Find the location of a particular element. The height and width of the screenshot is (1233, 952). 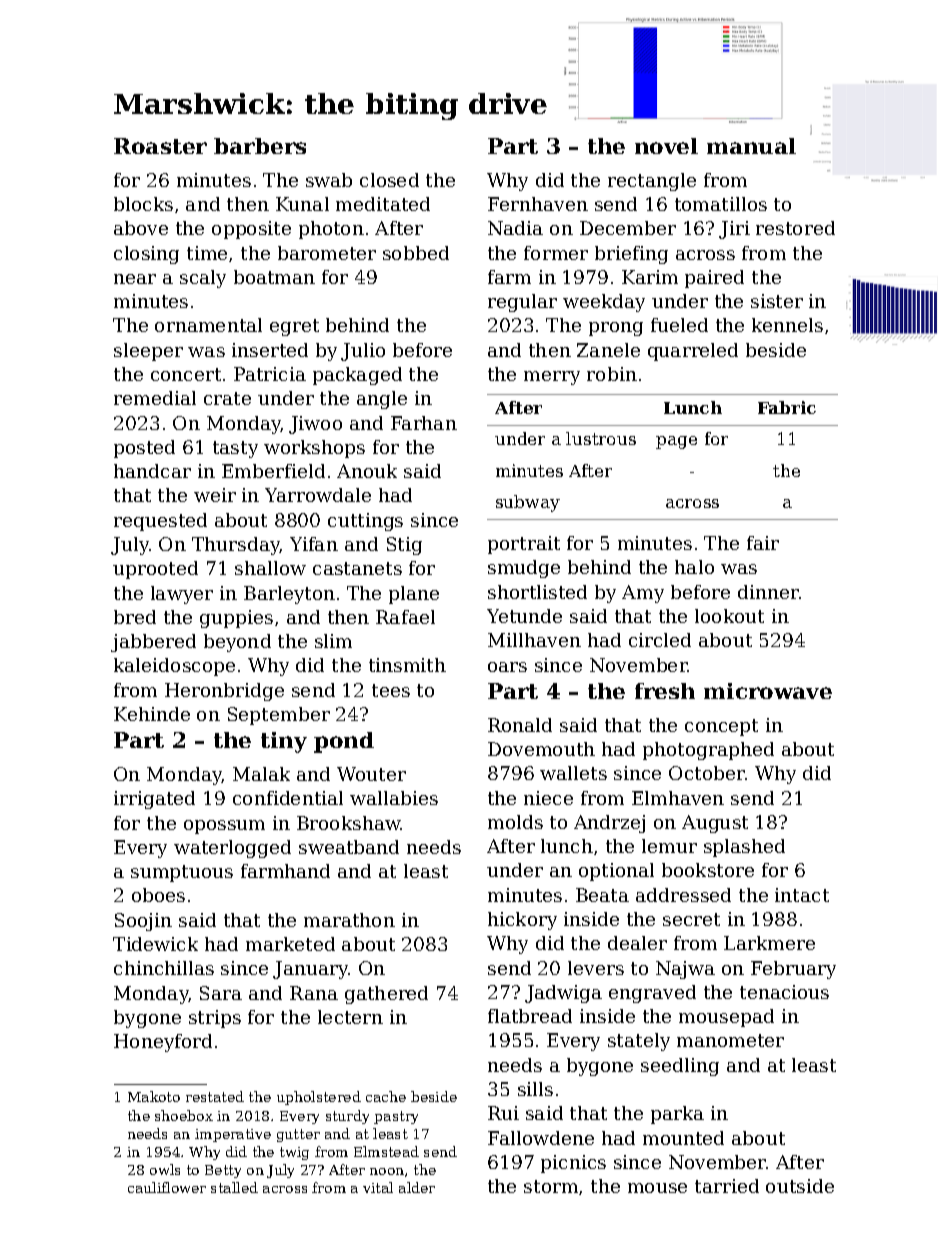

fair is located at coordinates (763, 543).
